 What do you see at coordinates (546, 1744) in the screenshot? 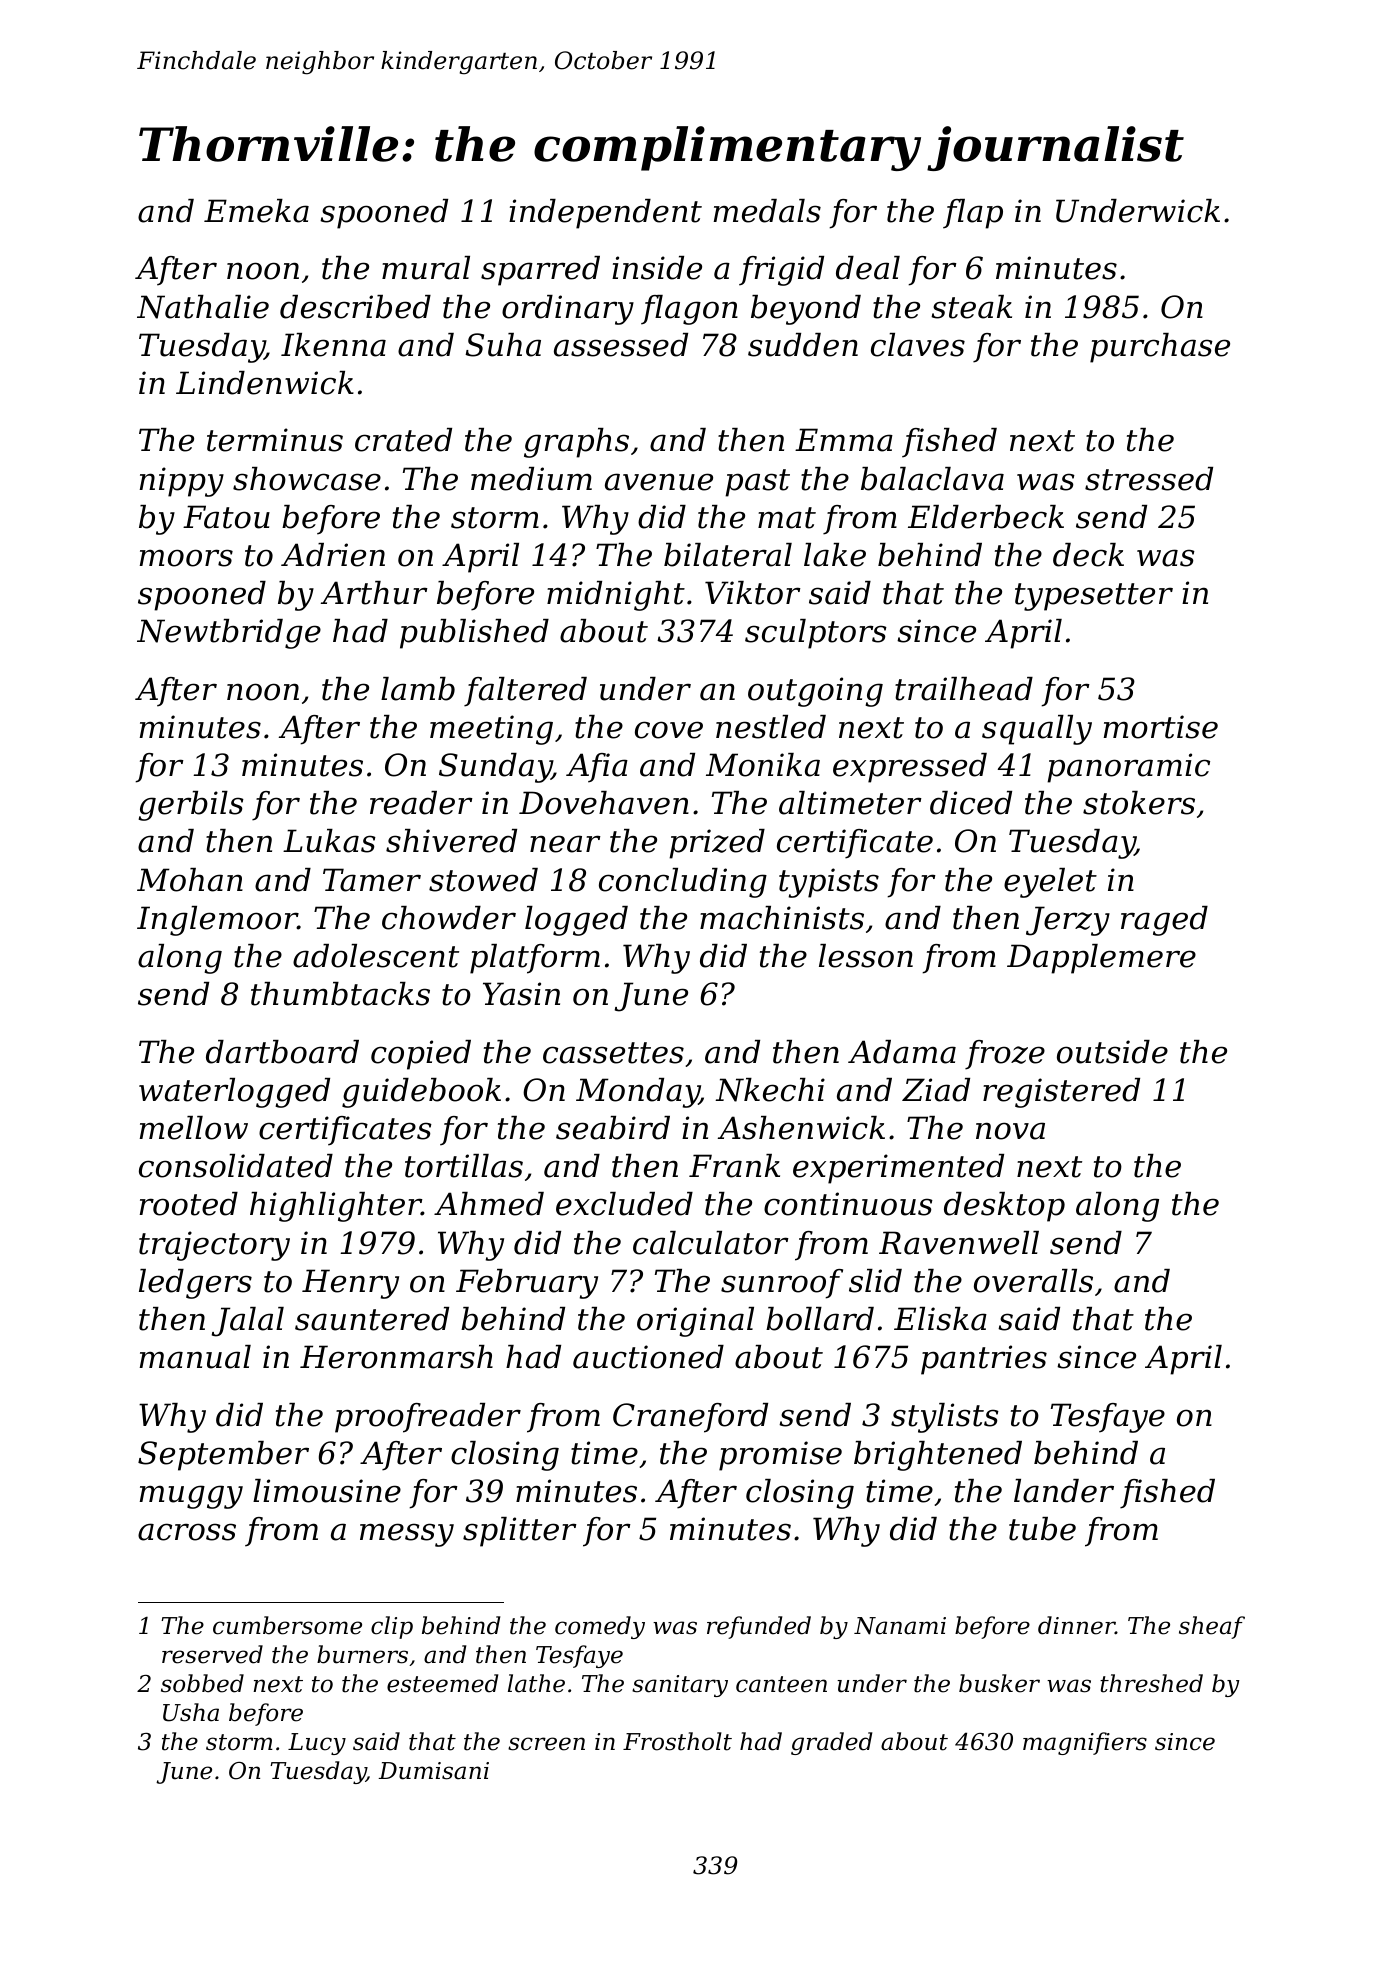
I see `screen` at bounding box center [546, 1744].
